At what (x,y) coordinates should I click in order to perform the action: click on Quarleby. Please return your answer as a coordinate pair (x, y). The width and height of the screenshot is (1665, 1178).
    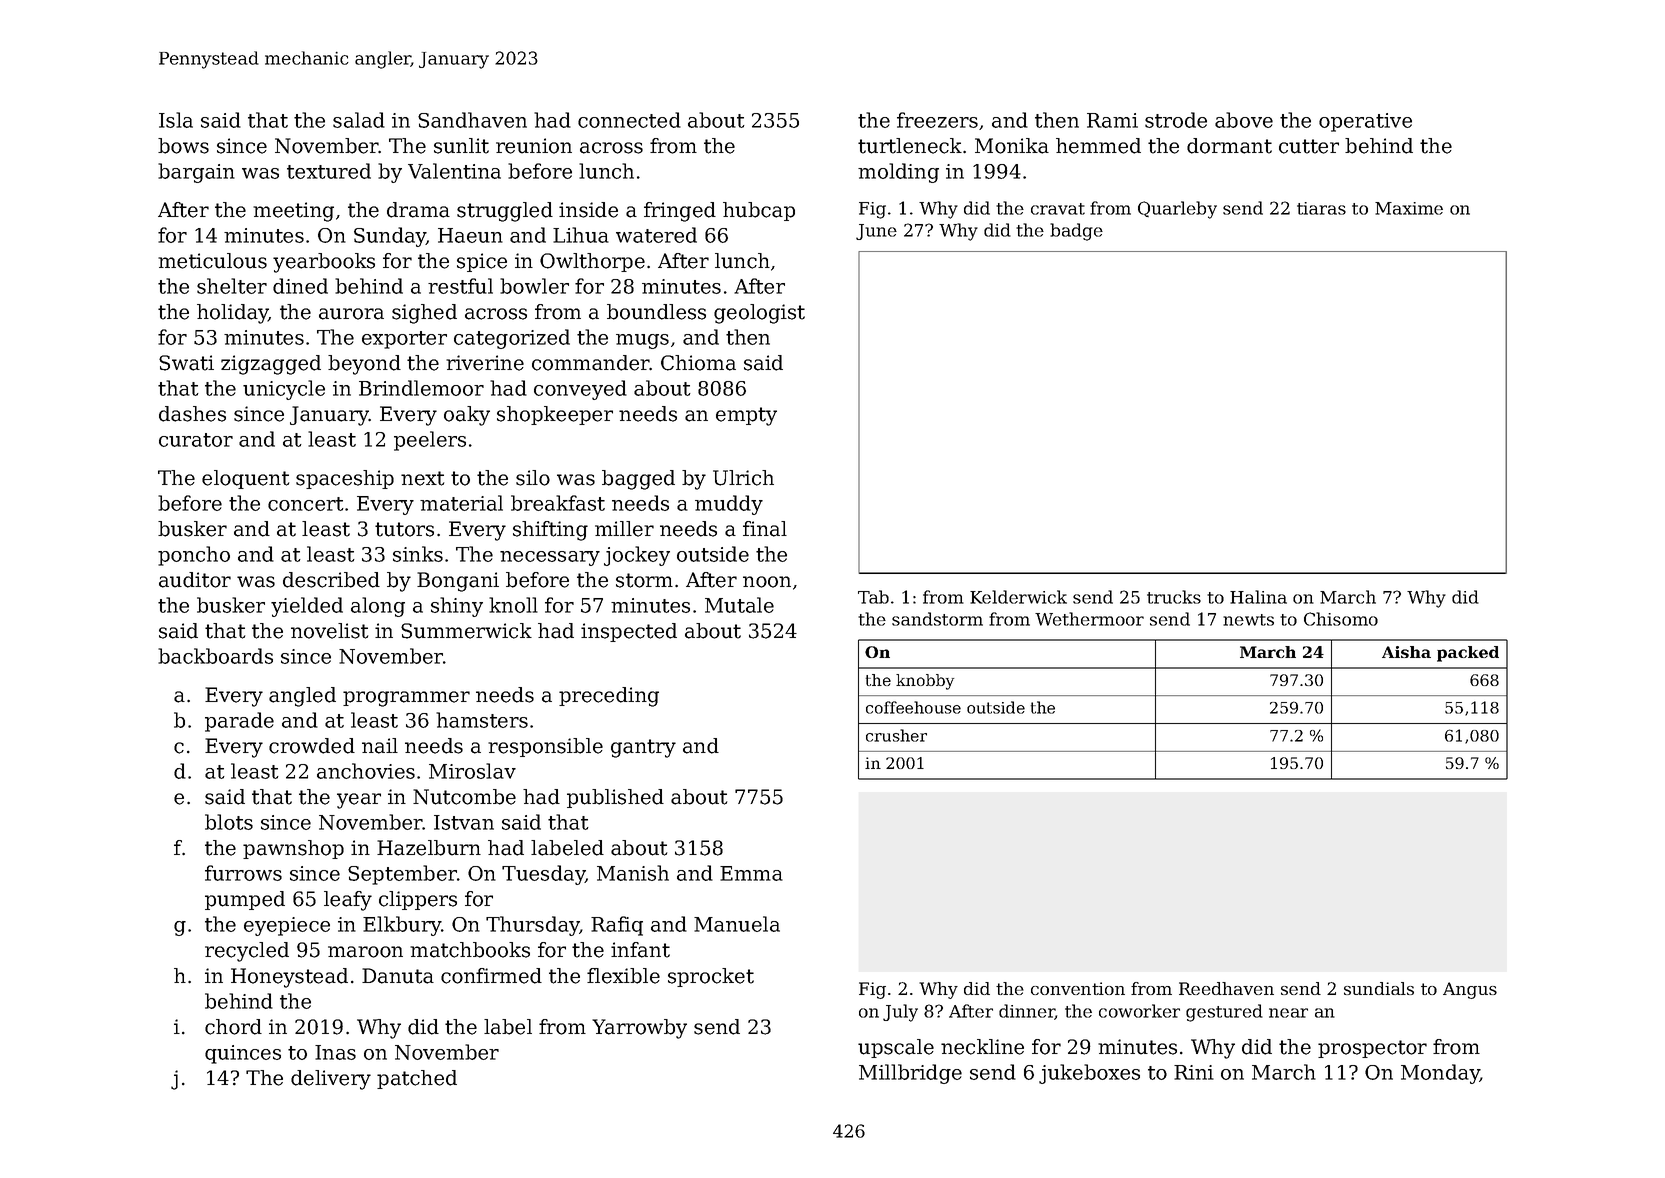
    Looking at the image, I should click on (1177, 210).
